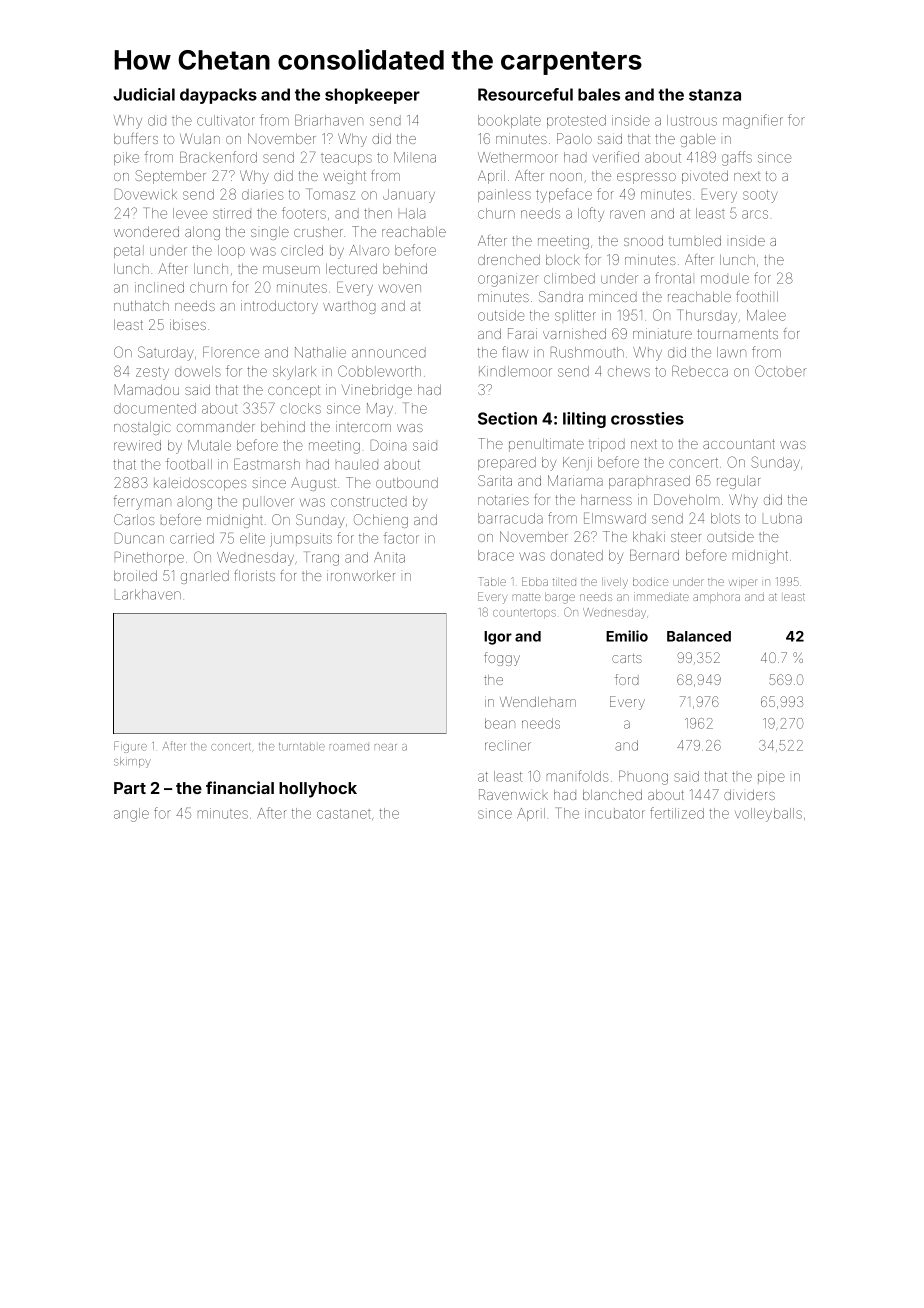 This screenshot has width=924, height=1308. What do you see at coordinates (254, 575) in the screenshot?
I see `florists` at bounding box center [254, 575].
